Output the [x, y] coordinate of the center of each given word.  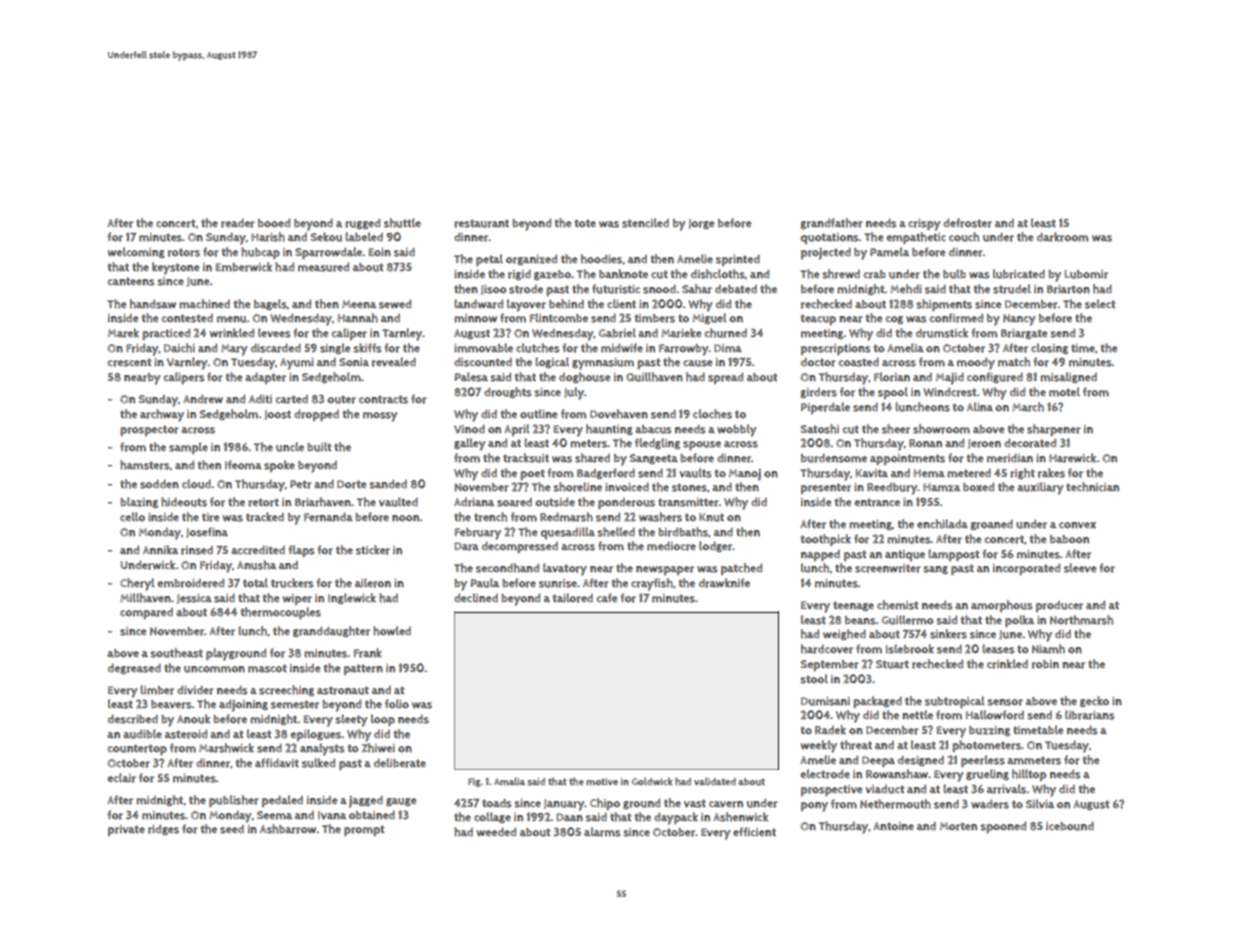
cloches [712, 414]
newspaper [665, 570]
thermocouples [280, 613]
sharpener [1054, 430]
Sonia [354, 362]
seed [232, 829]
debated [736, 289]
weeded [496, 832]
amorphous [1002, 606]
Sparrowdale [328, 253]
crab [875, 274]
